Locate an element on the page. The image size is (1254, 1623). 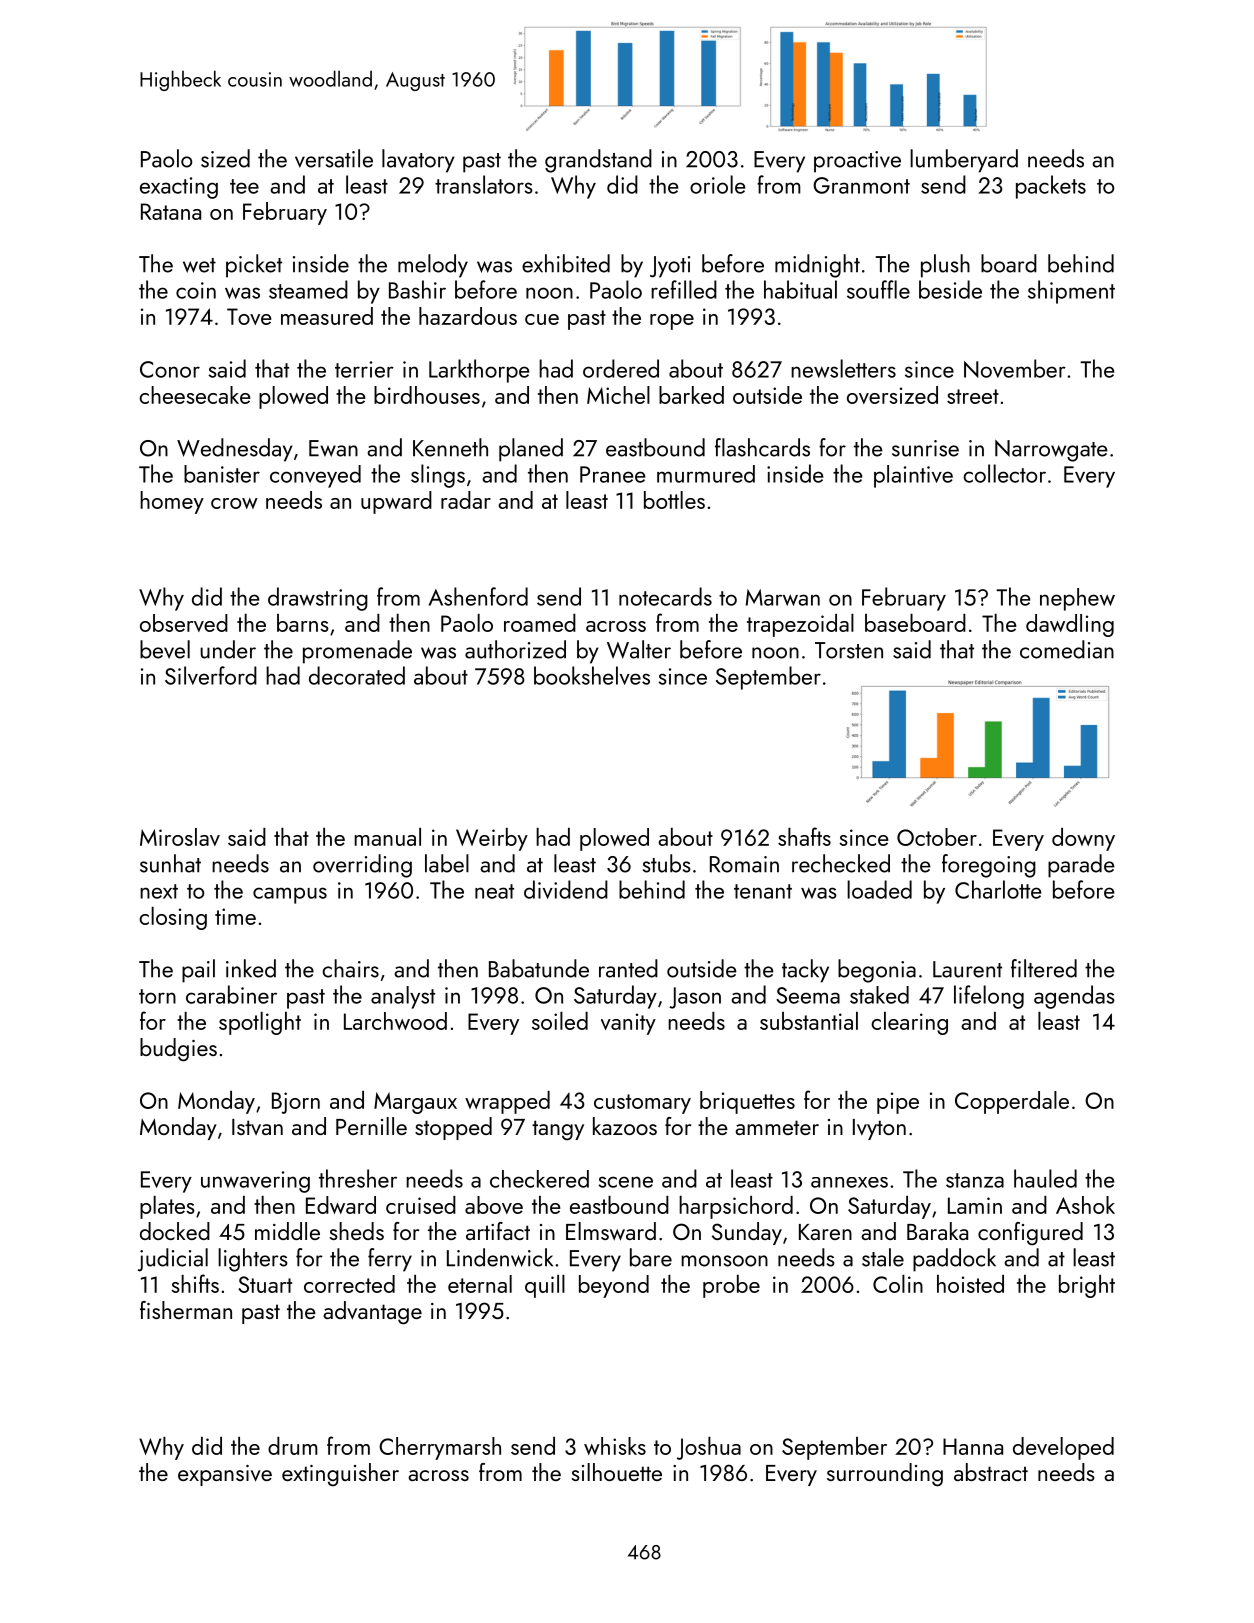
foregoing is located at coordinates (989, 866).
